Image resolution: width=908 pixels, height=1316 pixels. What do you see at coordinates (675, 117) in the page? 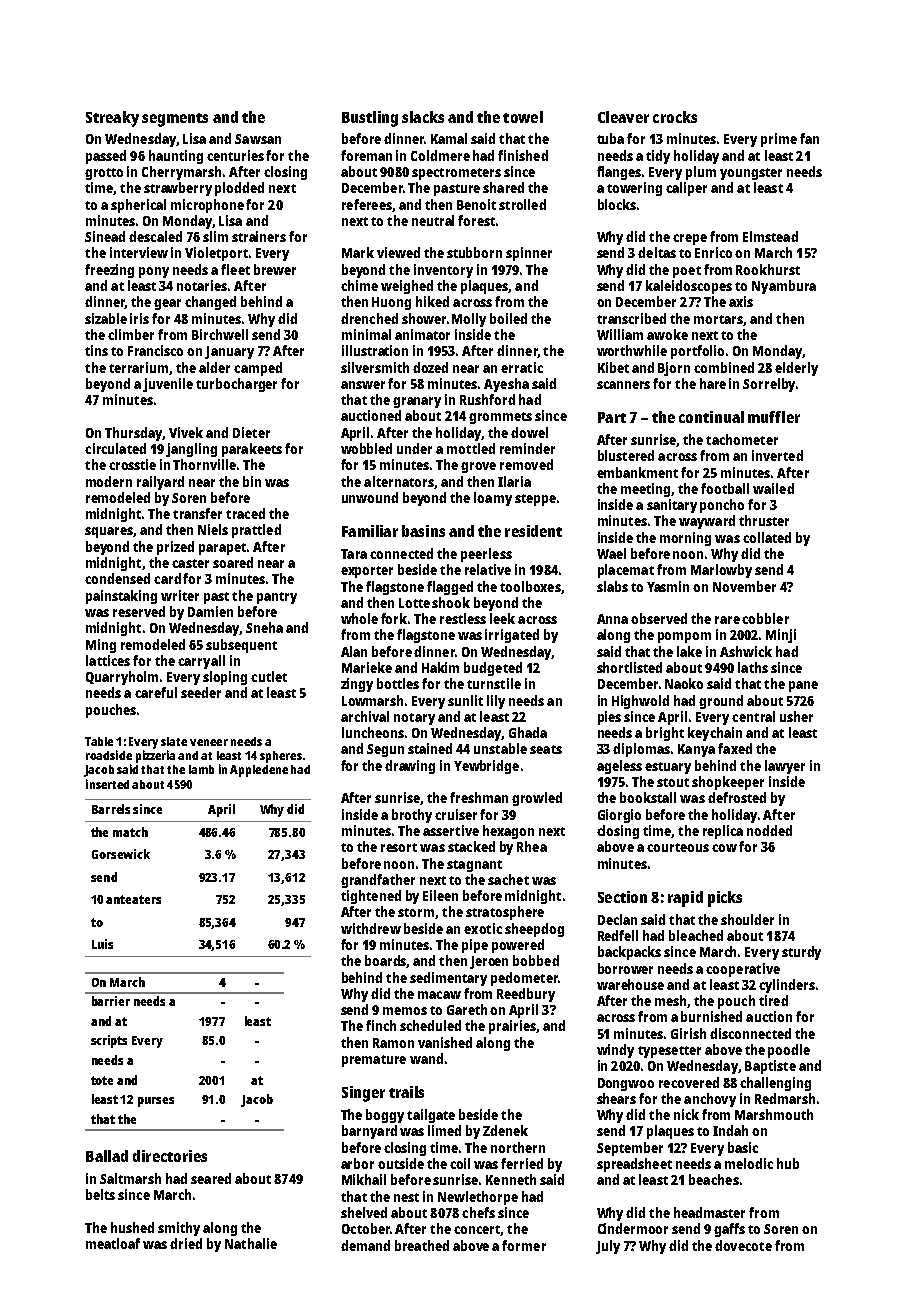
I see `crocks` at bounding box center [675, 117].
